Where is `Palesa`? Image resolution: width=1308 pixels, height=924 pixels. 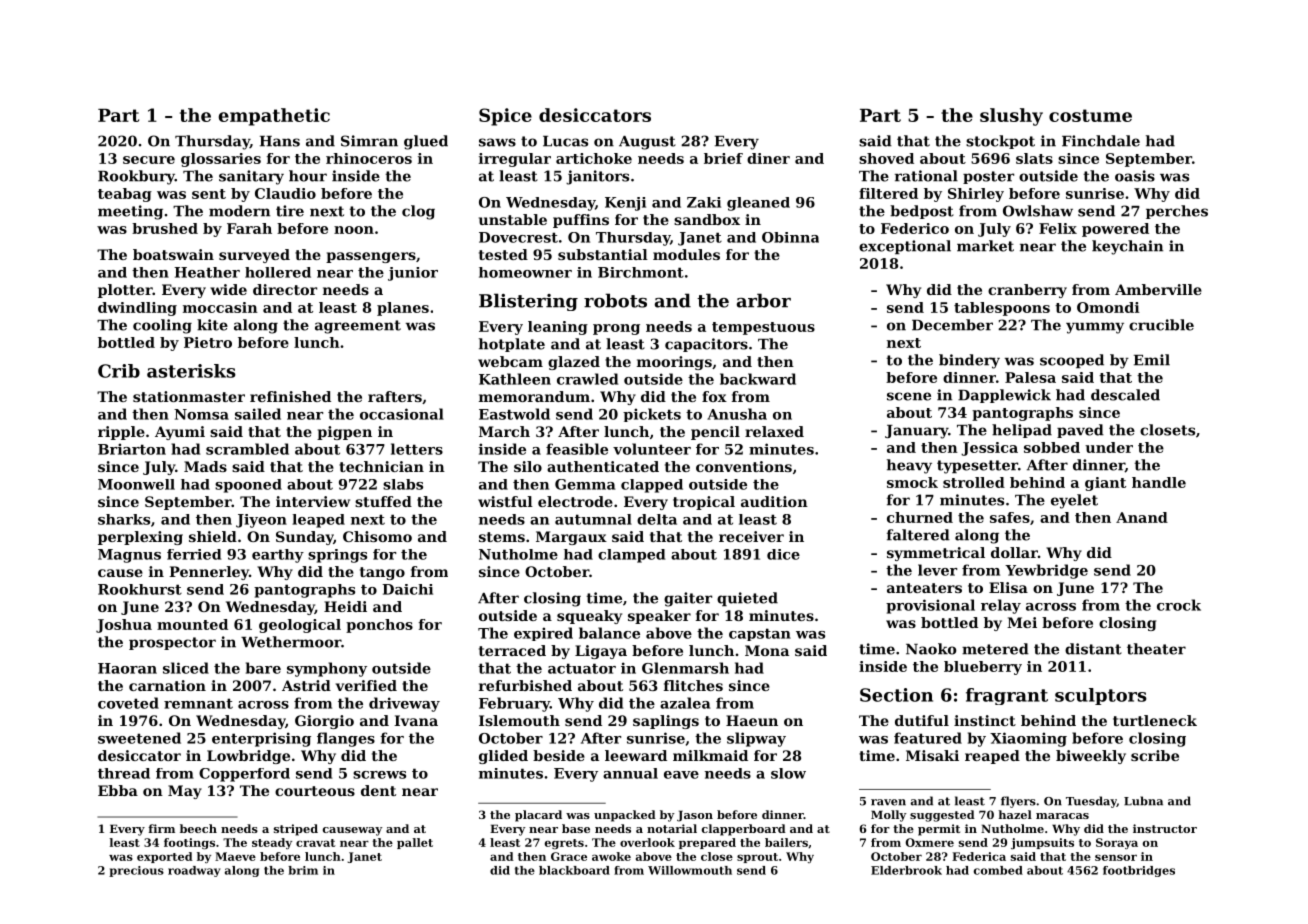
Palesa is located at coordinates (1030, 377).
